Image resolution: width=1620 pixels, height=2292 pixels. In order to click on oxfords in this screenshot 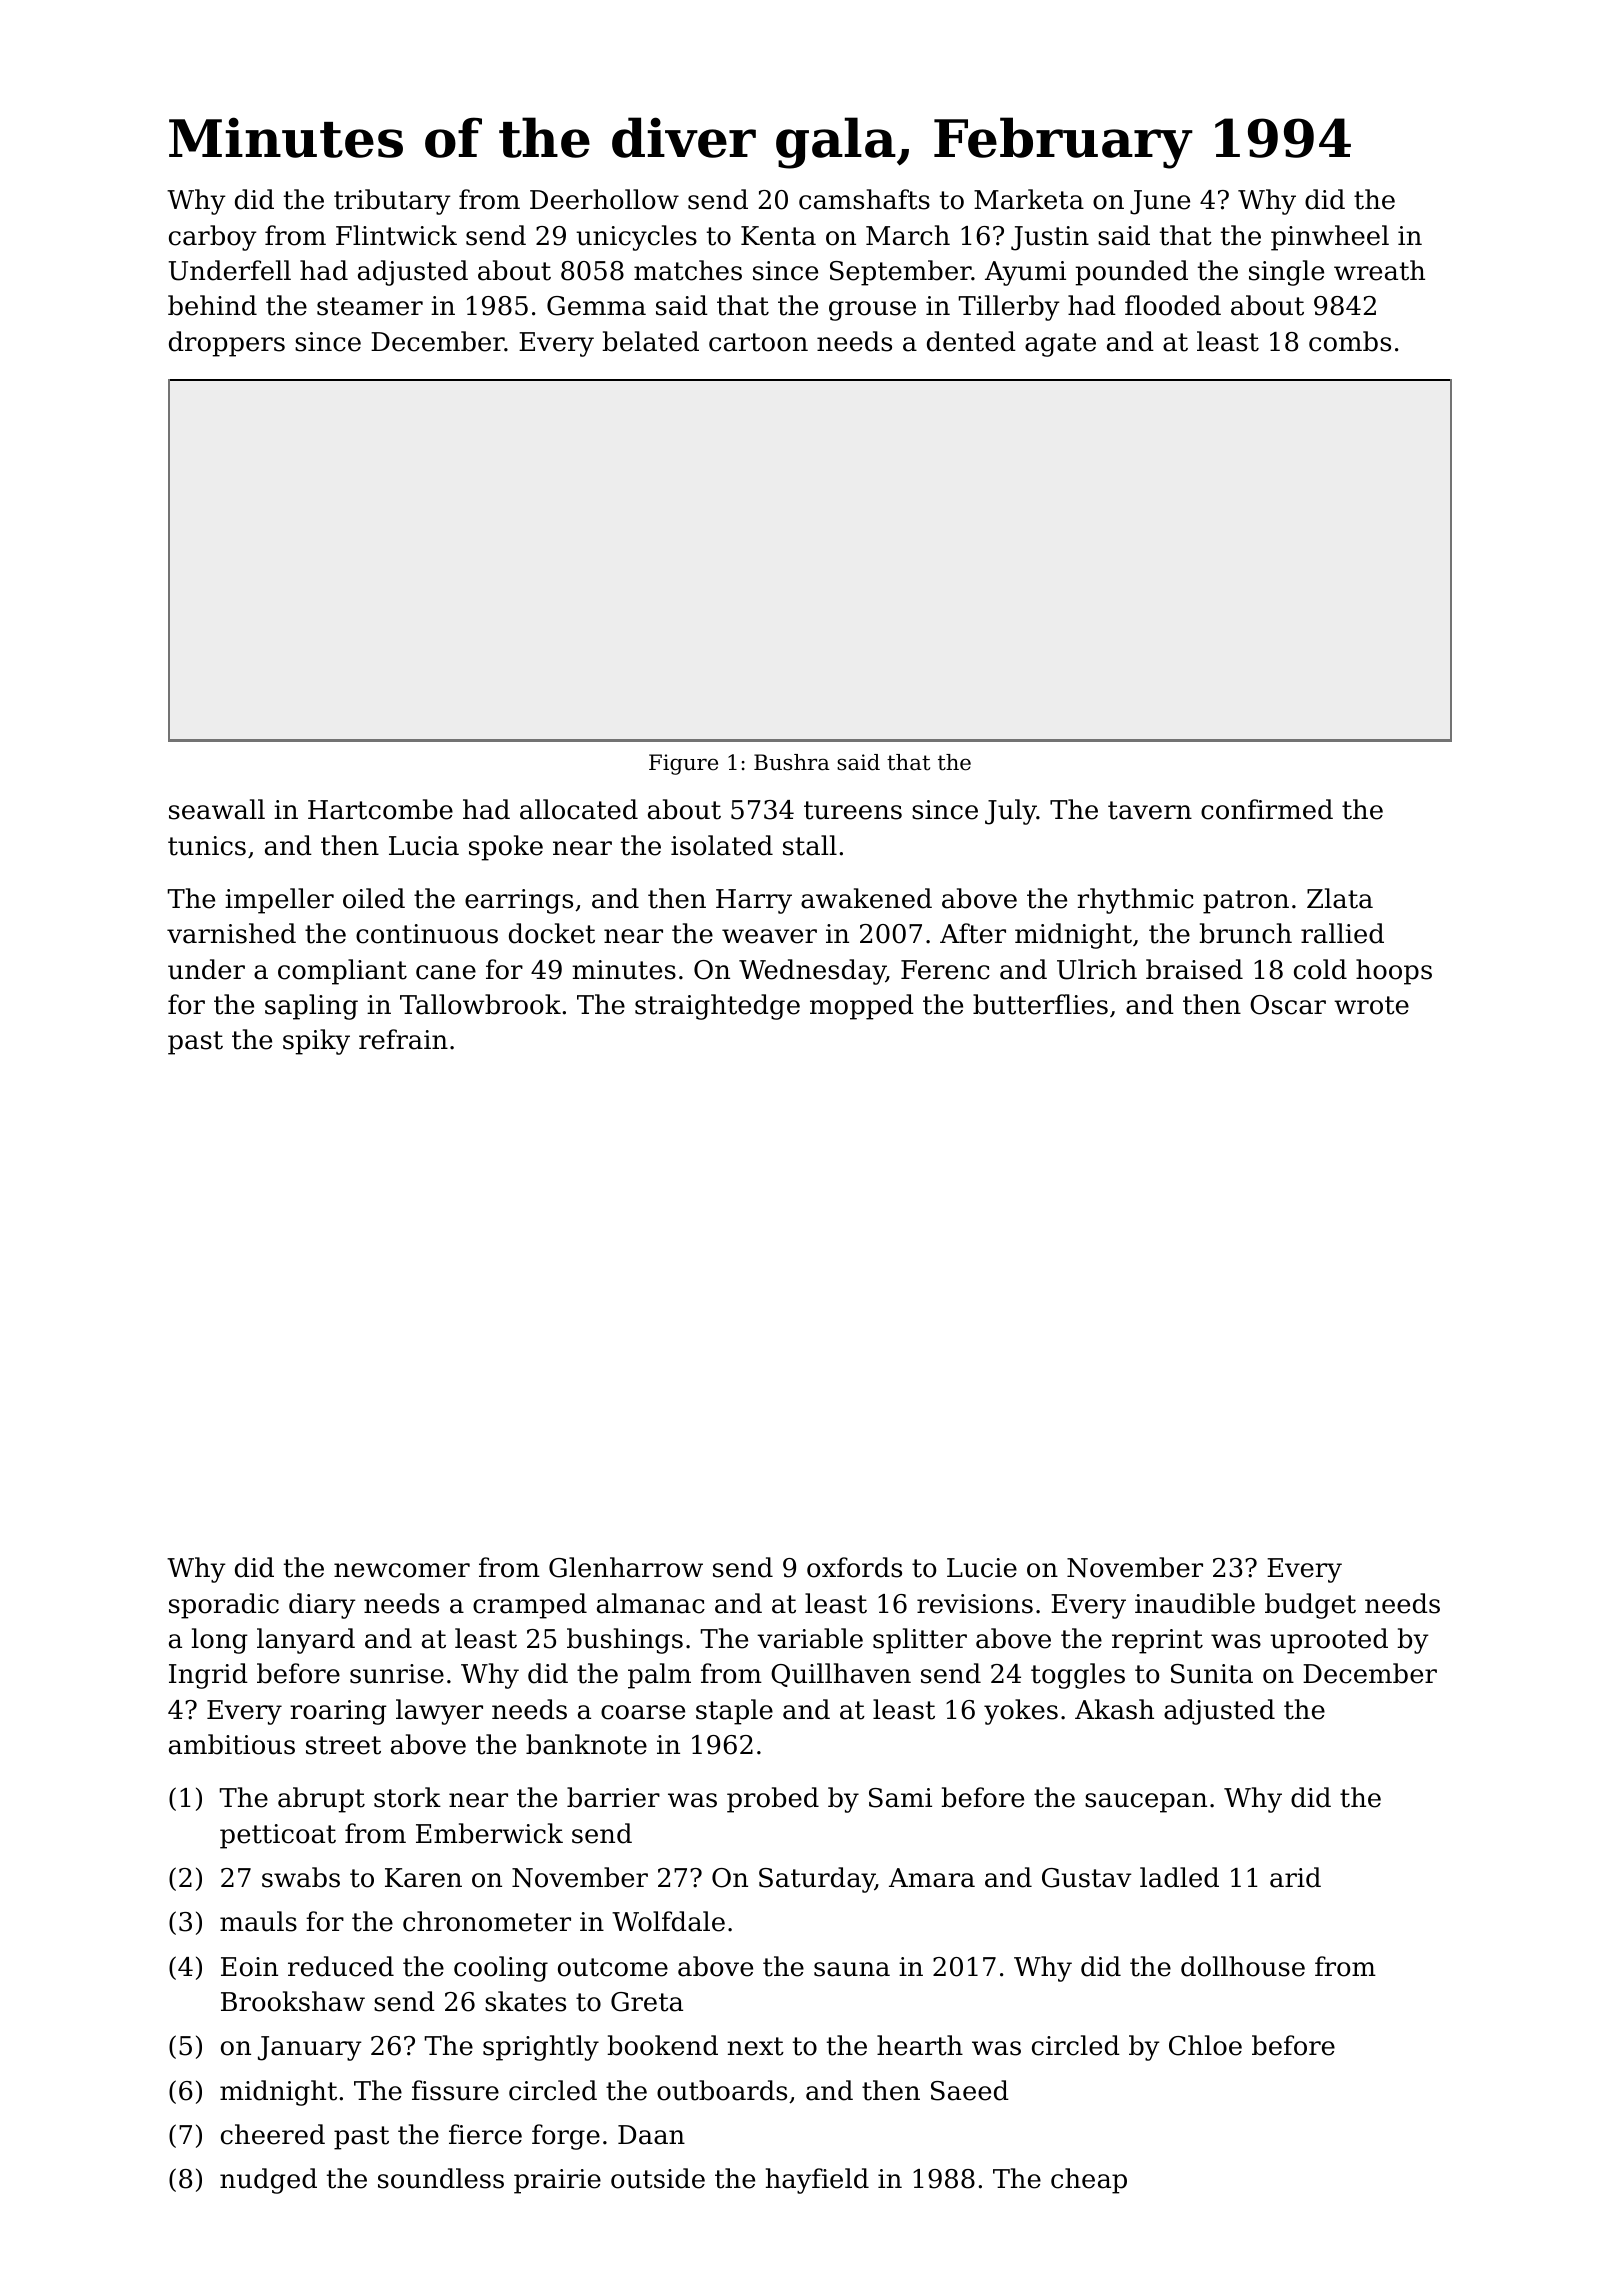, I will do `click(854, 1567)`.
